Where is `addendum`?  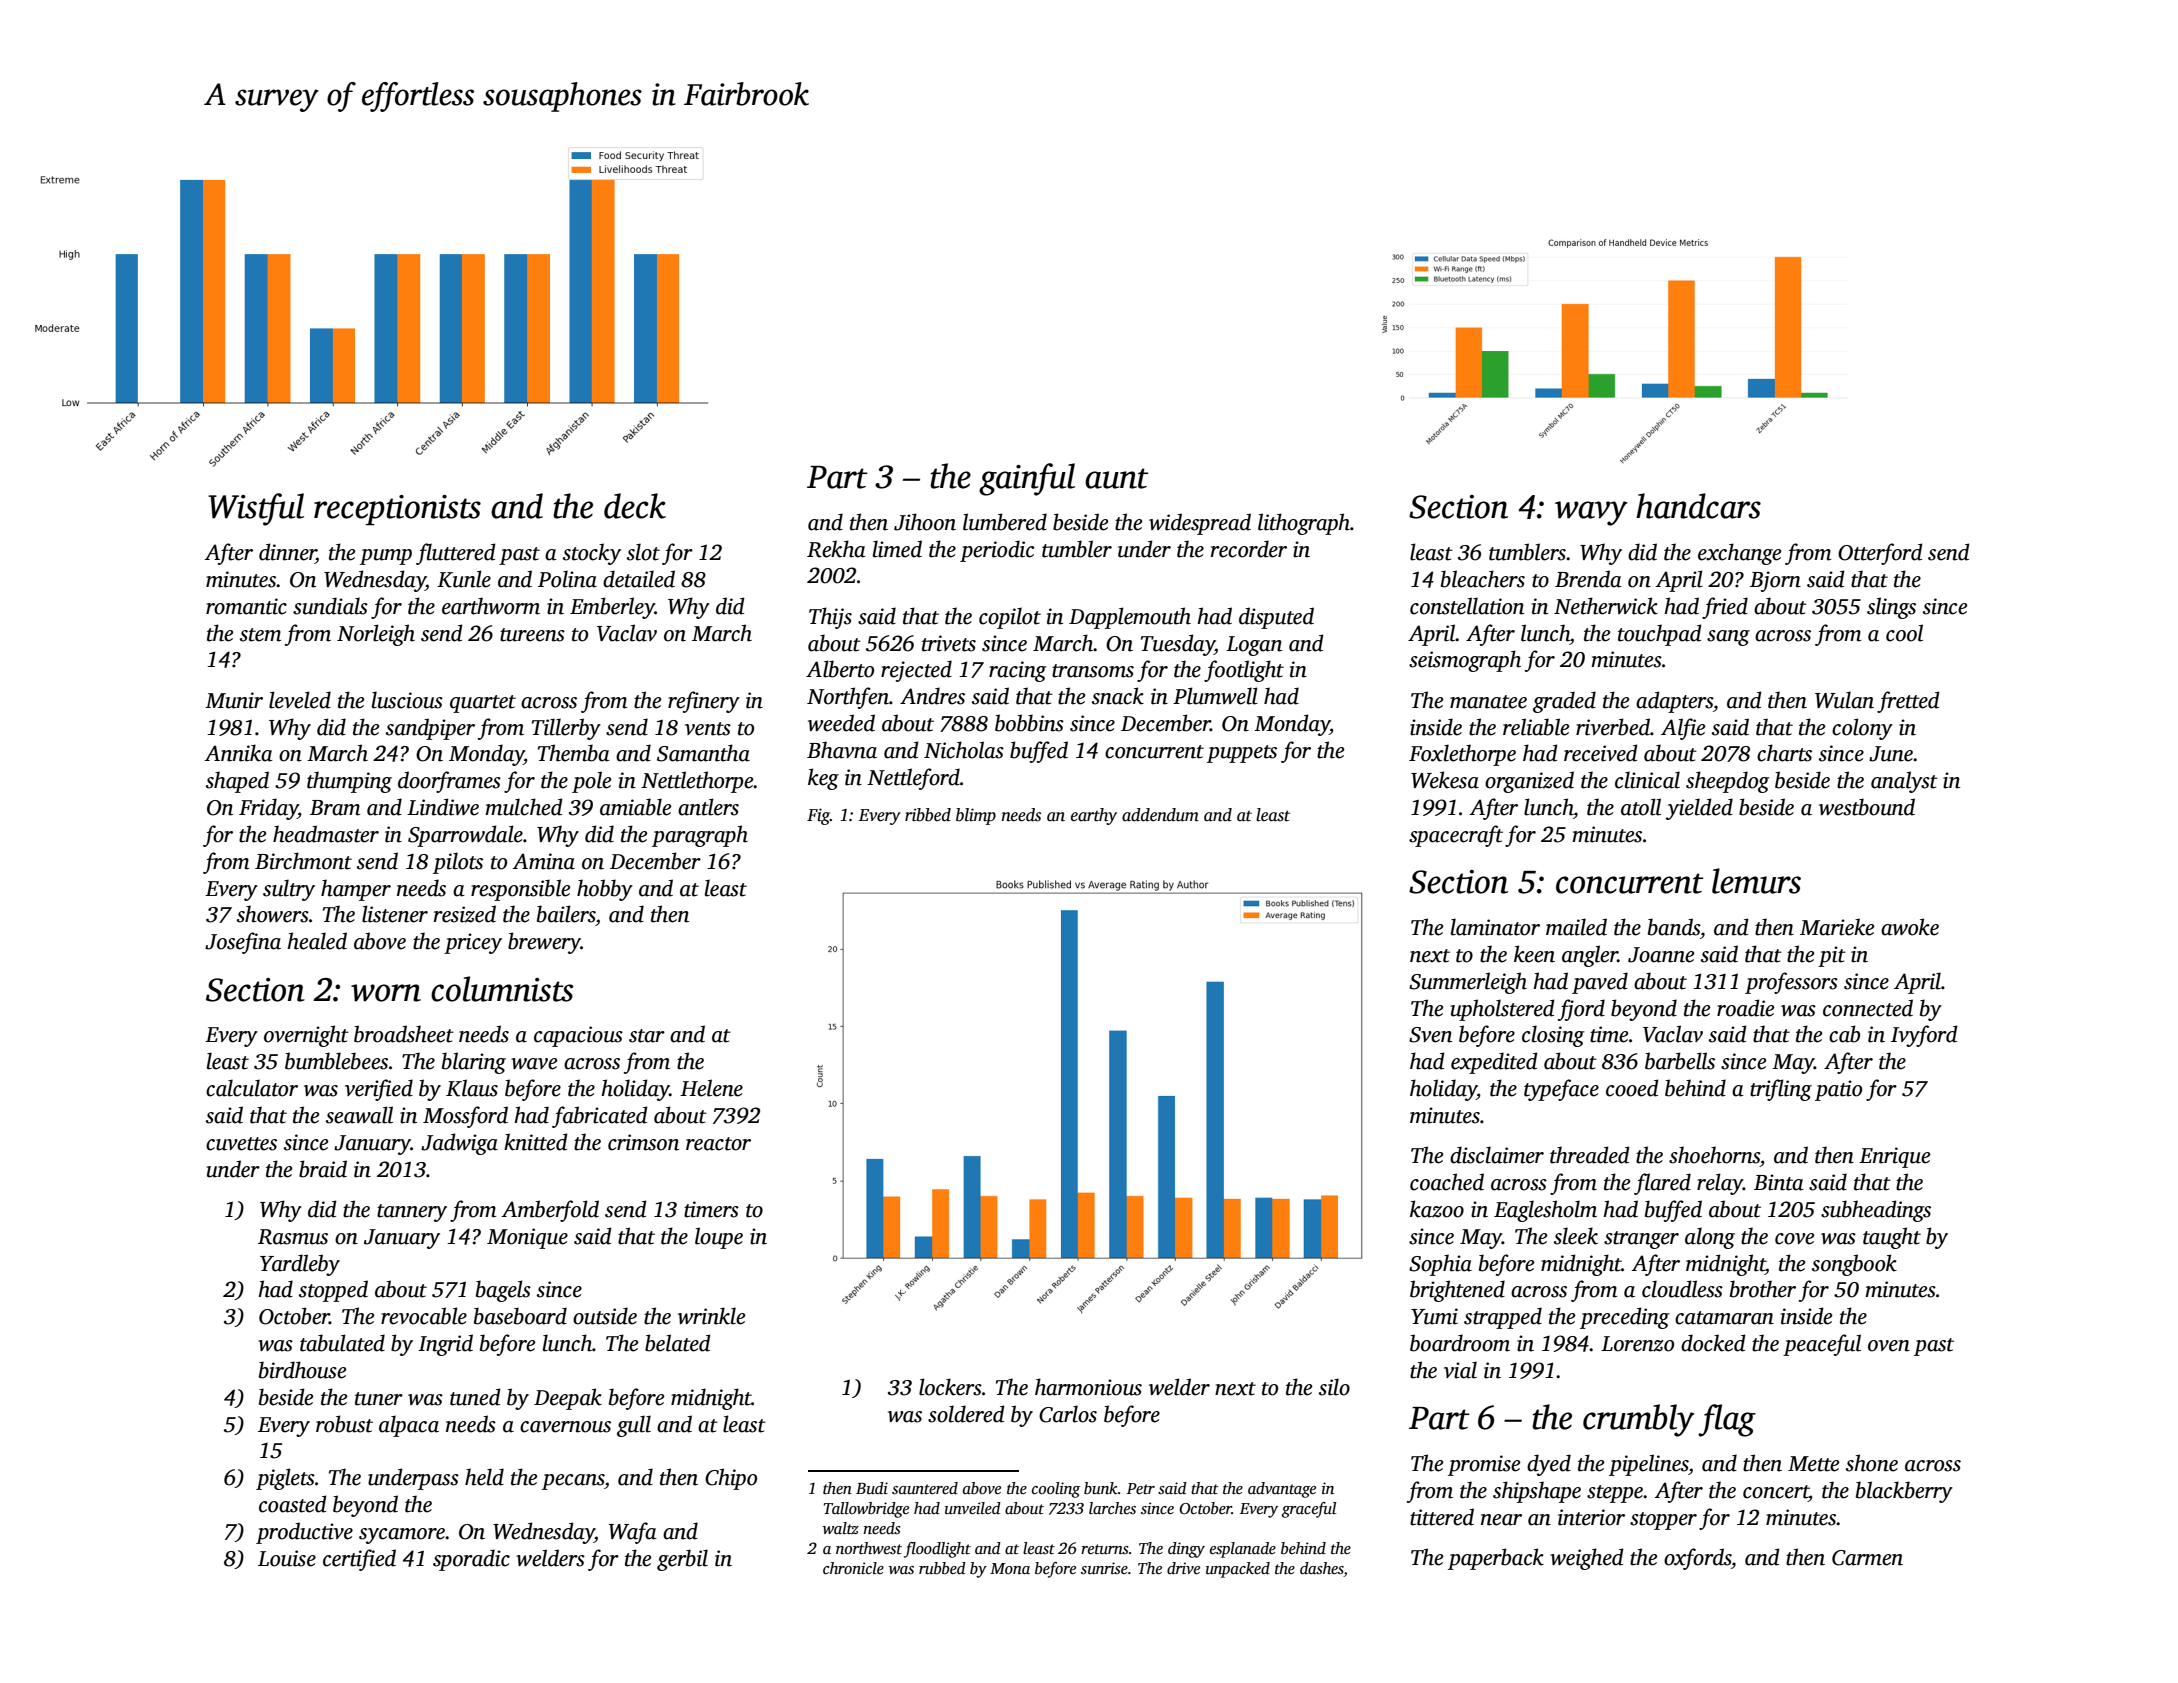 addendum is located at coordinates (1160, 815).
